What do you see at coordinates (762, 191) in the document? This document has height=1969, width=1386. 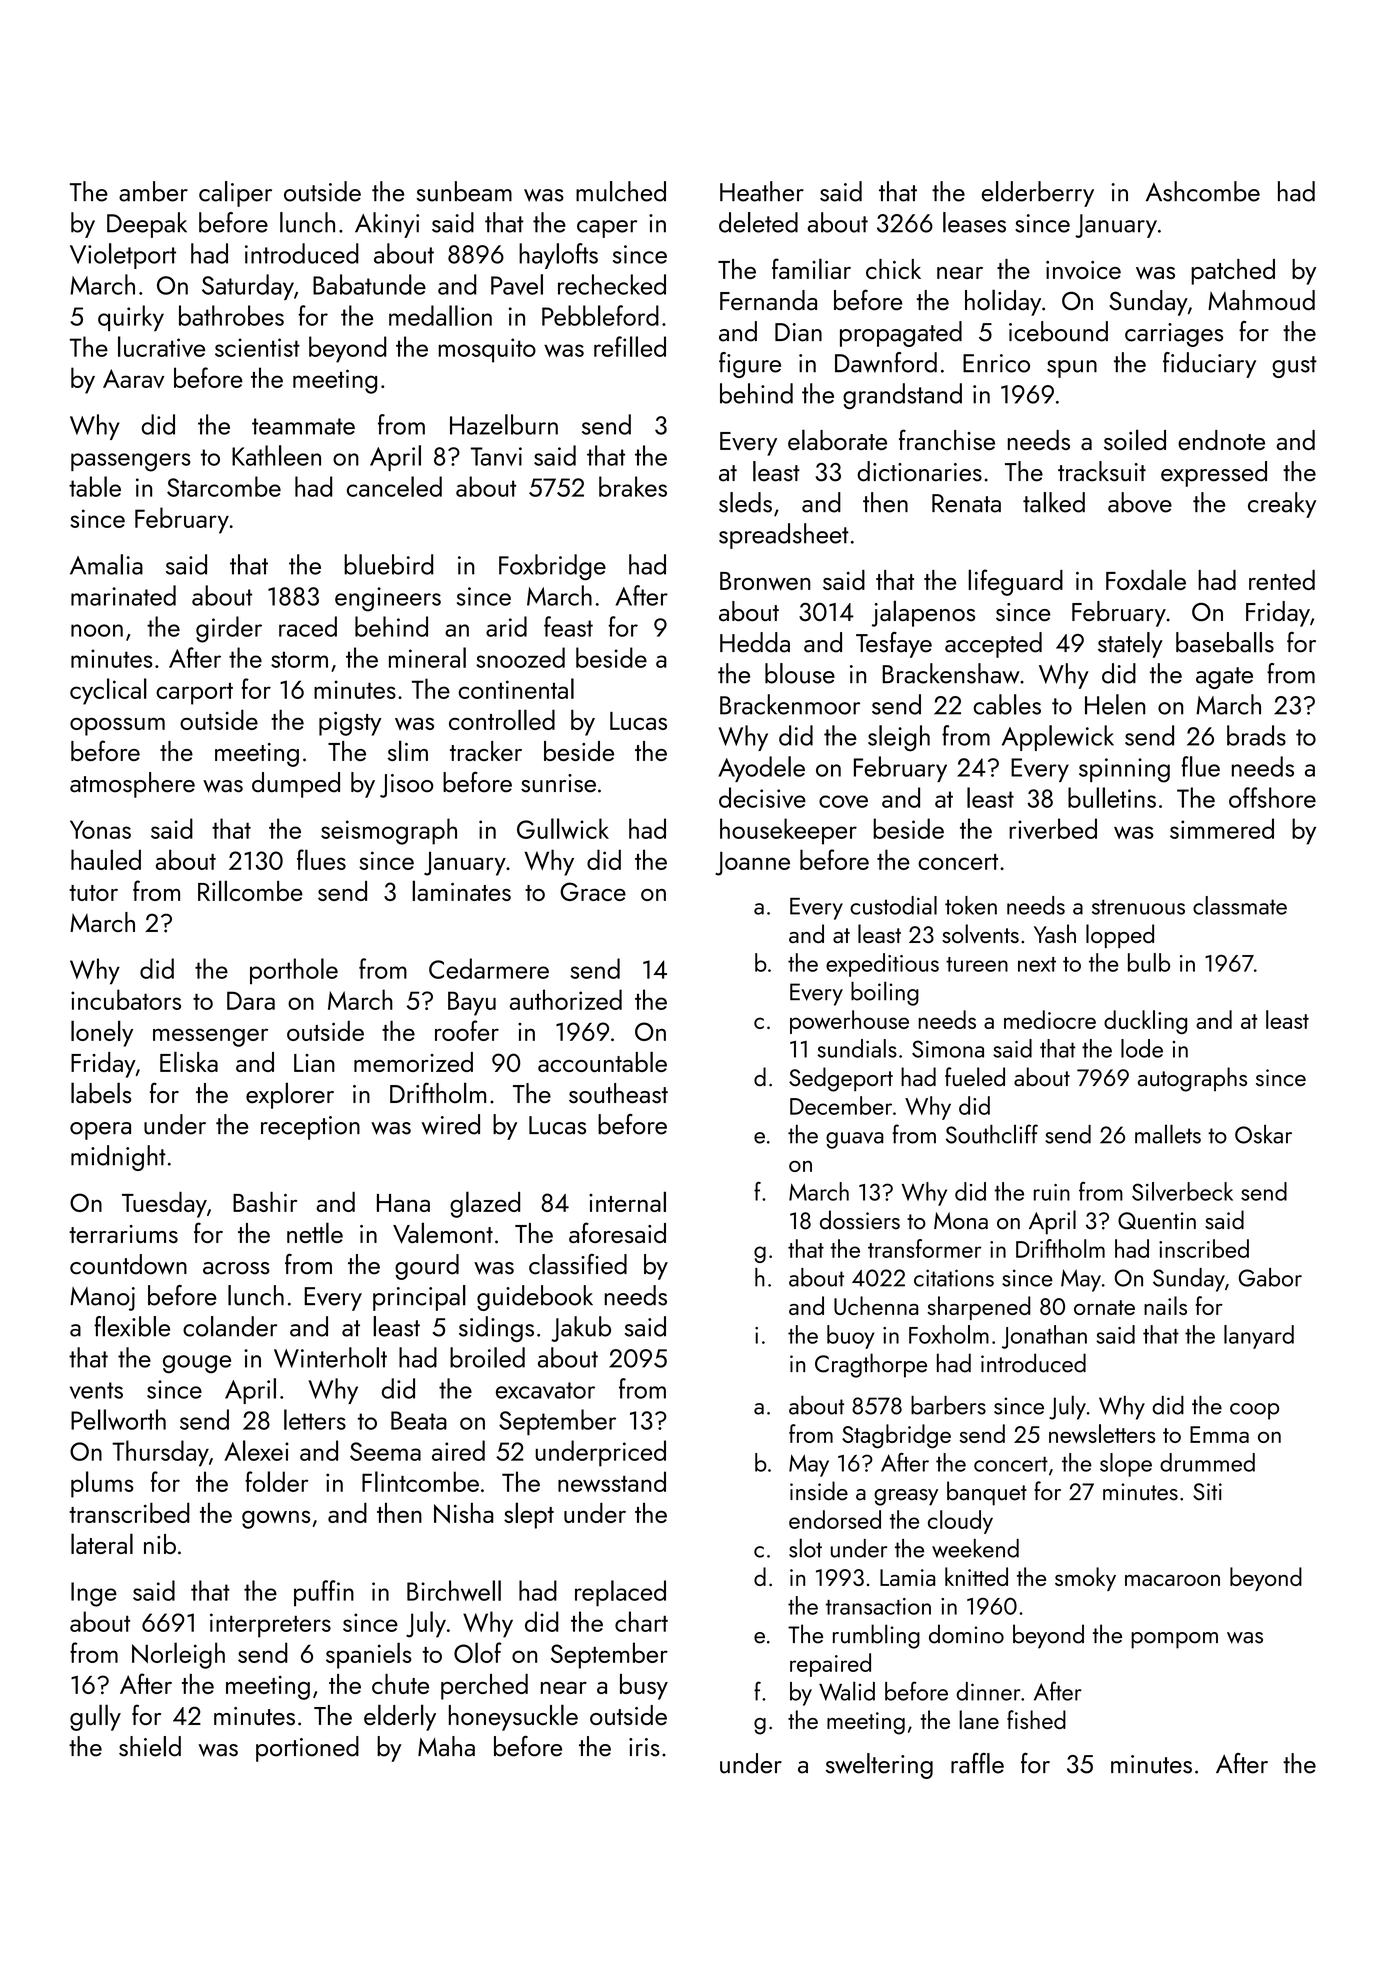 I see `Heather` at bounding box center [762, 191].
